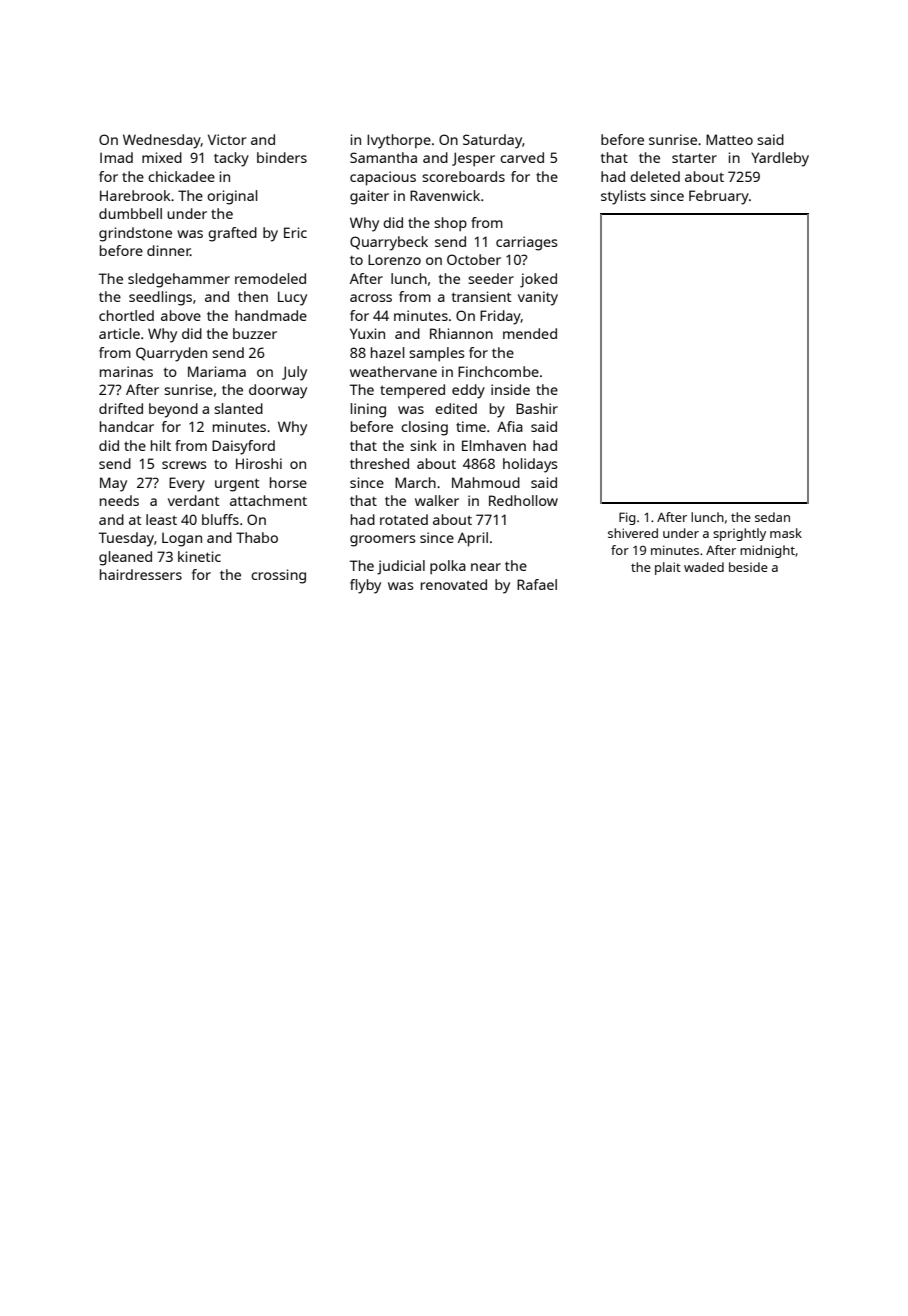  What do you see at coordinates (527, 243) in the screenshot?
I see `carriages` at bounding box center [527, 243].
